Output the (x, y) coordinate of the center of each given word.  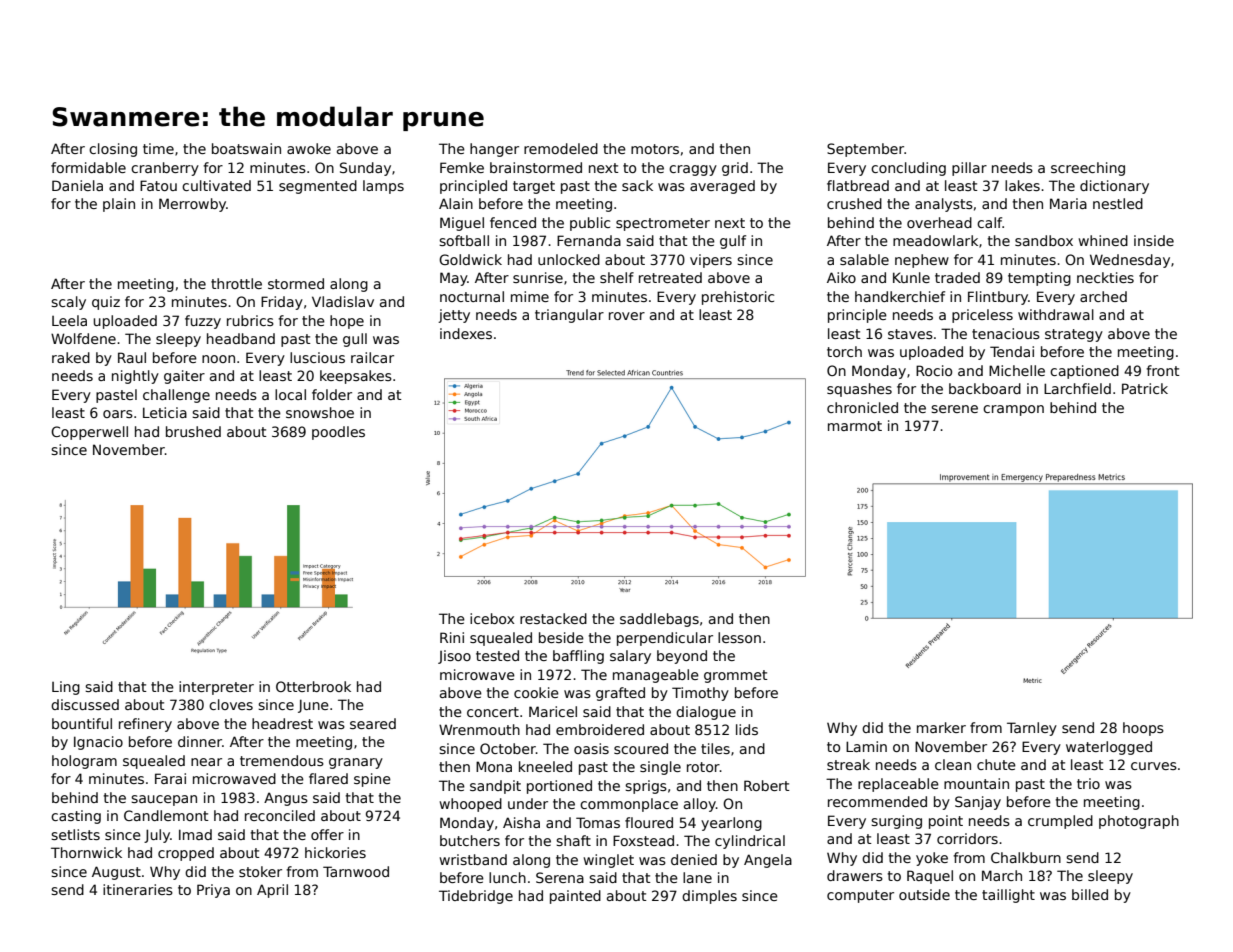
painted (575, 897)
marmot (855, 426)
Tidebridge (476, 897)
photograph (1139, 822)
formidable (88, 167)
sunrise (538, 277)
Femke (462, 167)
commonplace (629, 805)
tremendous (282, 760)
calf (990, 222)
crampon (1013, 410)
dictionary (1114, 187)
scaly (68, 303)
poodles (338, 433)
